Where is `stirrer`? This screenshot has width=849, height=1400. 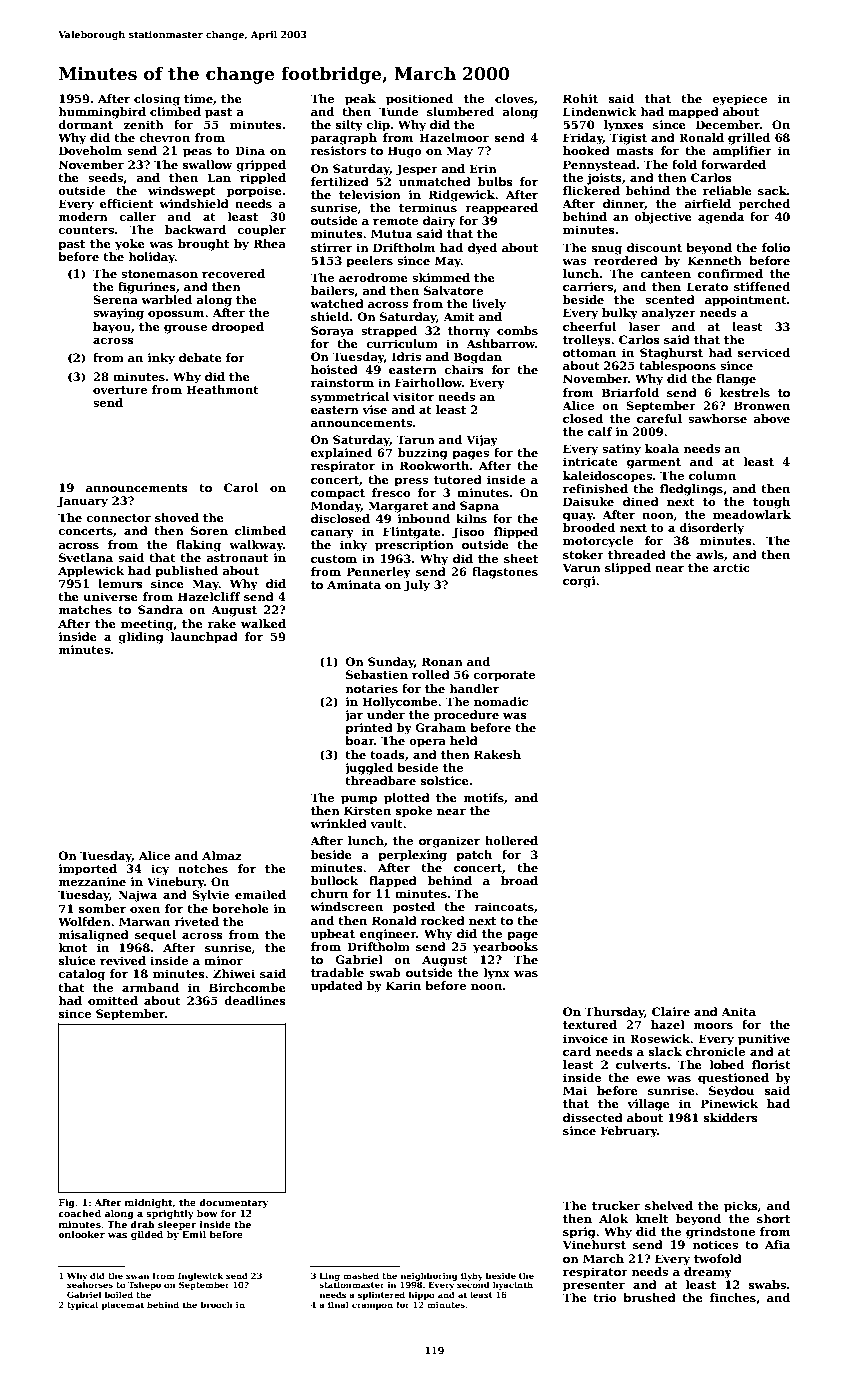 stirrer is located at coordinates (331, 247).
